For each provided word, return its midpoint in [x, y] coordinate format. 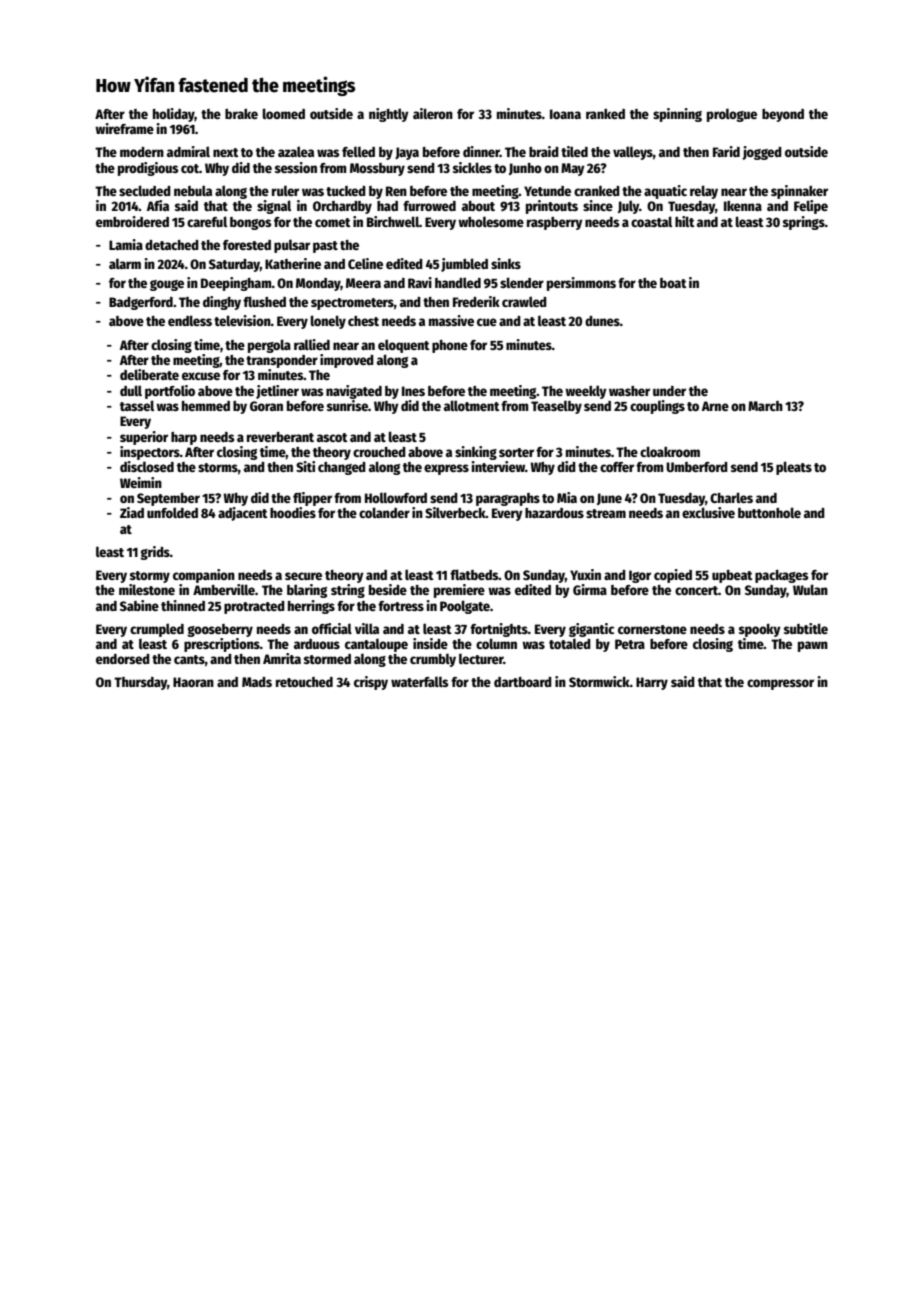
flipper [312, 499]
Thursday [140, 683]
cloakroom [670, 451]
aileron [433, 113]
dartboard [523, 682]
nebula [193, 190]
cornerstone [652, 629]
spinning [677, 115]
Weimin [141, 482]
